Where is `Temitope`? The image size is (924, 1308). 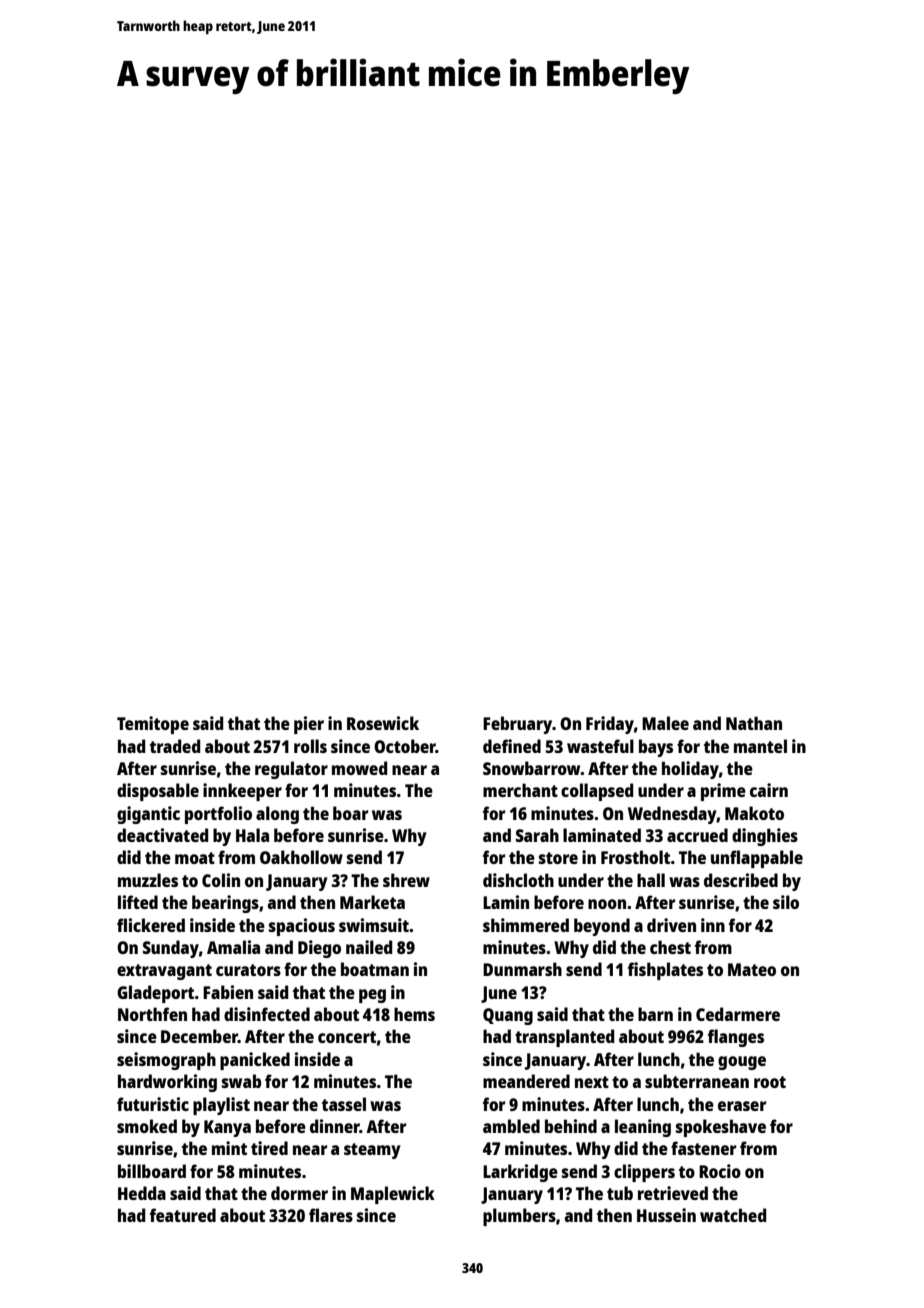 Temitope is located at coordinates (153, 725).
